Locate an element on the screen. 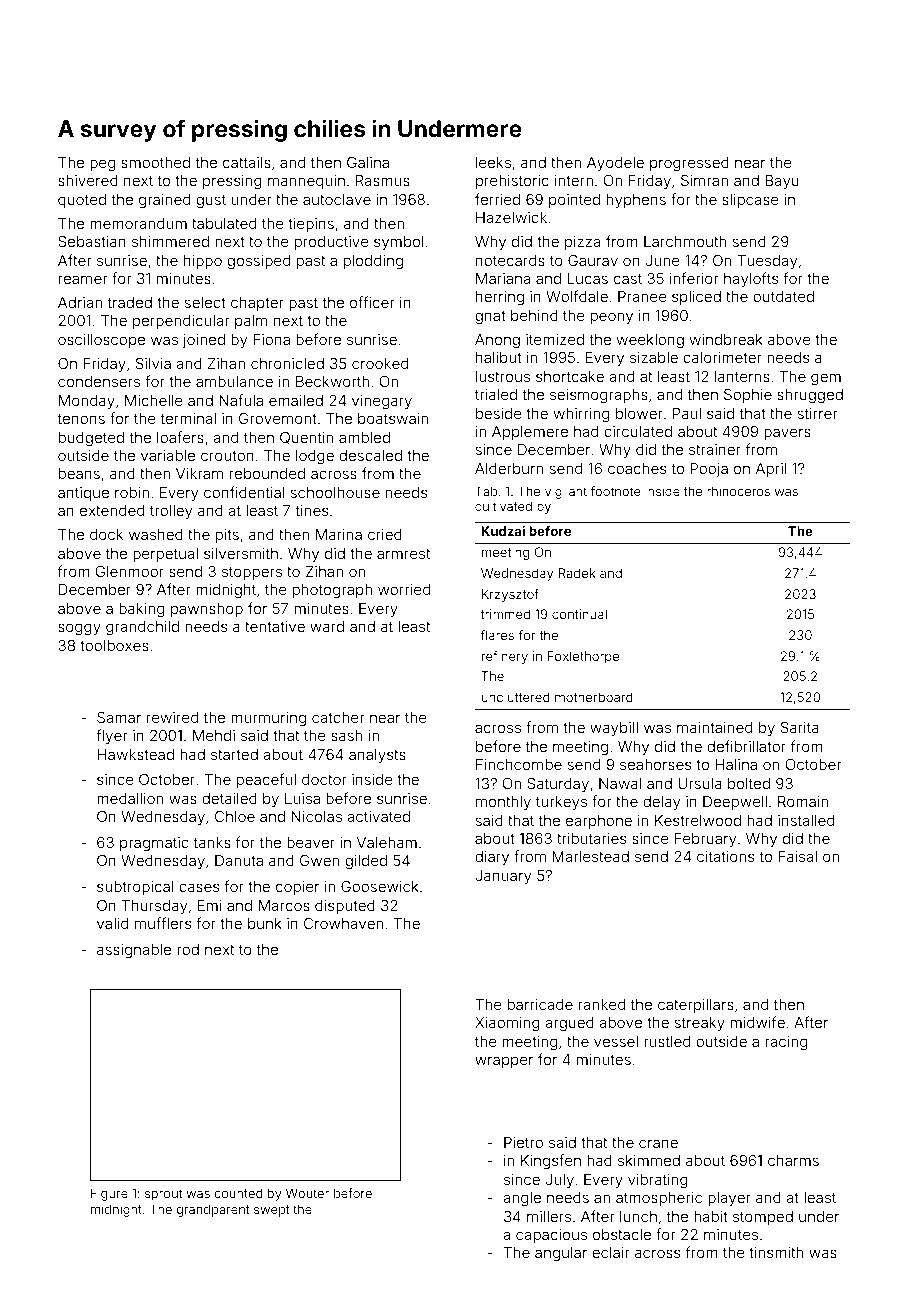  progressed is located at coordinates (689, 164).
